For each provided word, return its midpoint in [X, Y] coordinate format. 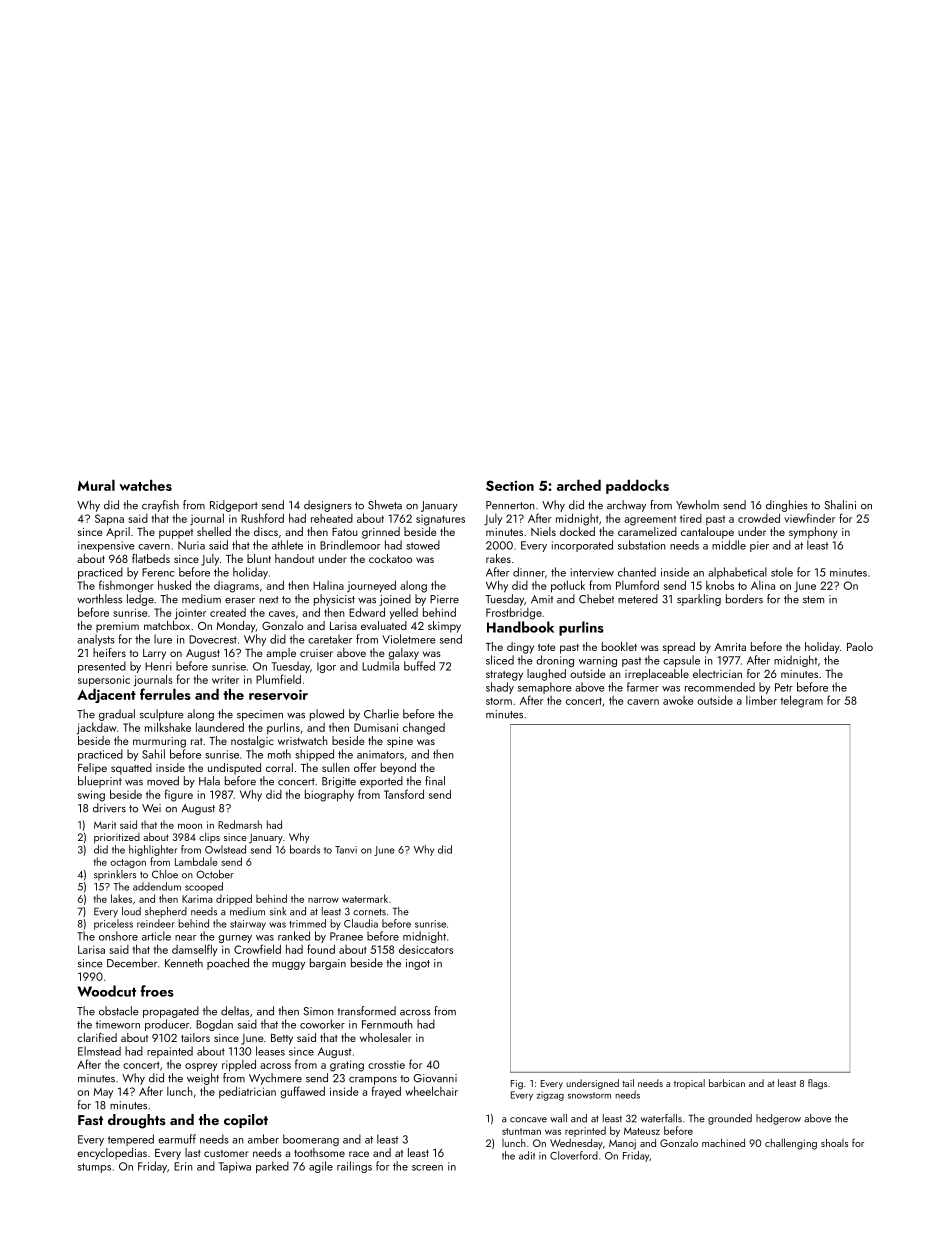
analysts [95, 640]
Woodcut [106, 991]
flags [817, 1084]
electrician [717, 673]
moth [279, 754]
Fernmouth [387, 1024]
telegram [801, 701]
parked [272, 1167]
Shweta [385, 505]
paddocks [637, 486]
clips [209, 837]
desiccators [426, 949]
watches [145, 485]
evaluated [384, 625]
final [435, 781]
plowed [327, 715]
